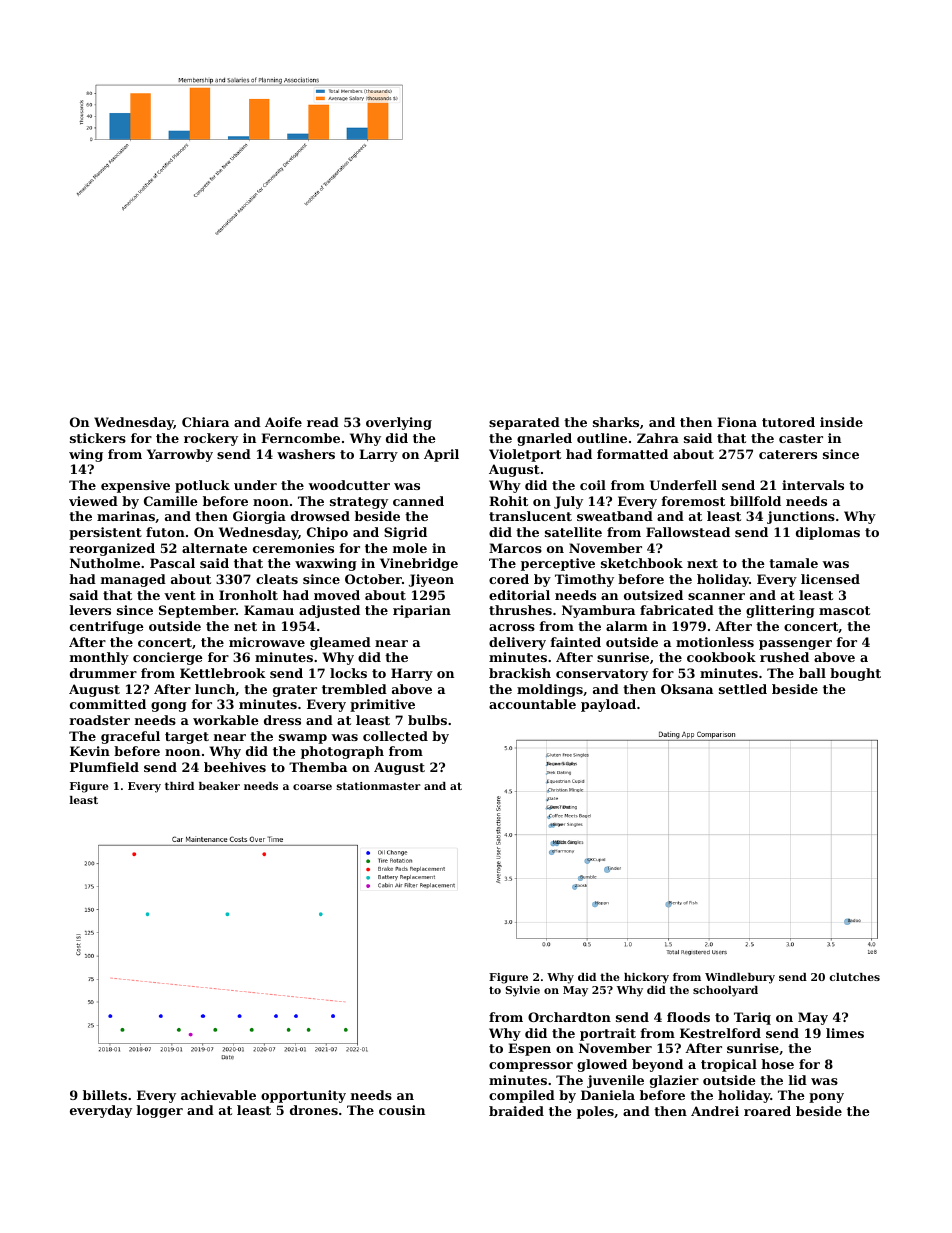 The image size is (952, 1233). I want to click on delivery, so click(517, 643).
